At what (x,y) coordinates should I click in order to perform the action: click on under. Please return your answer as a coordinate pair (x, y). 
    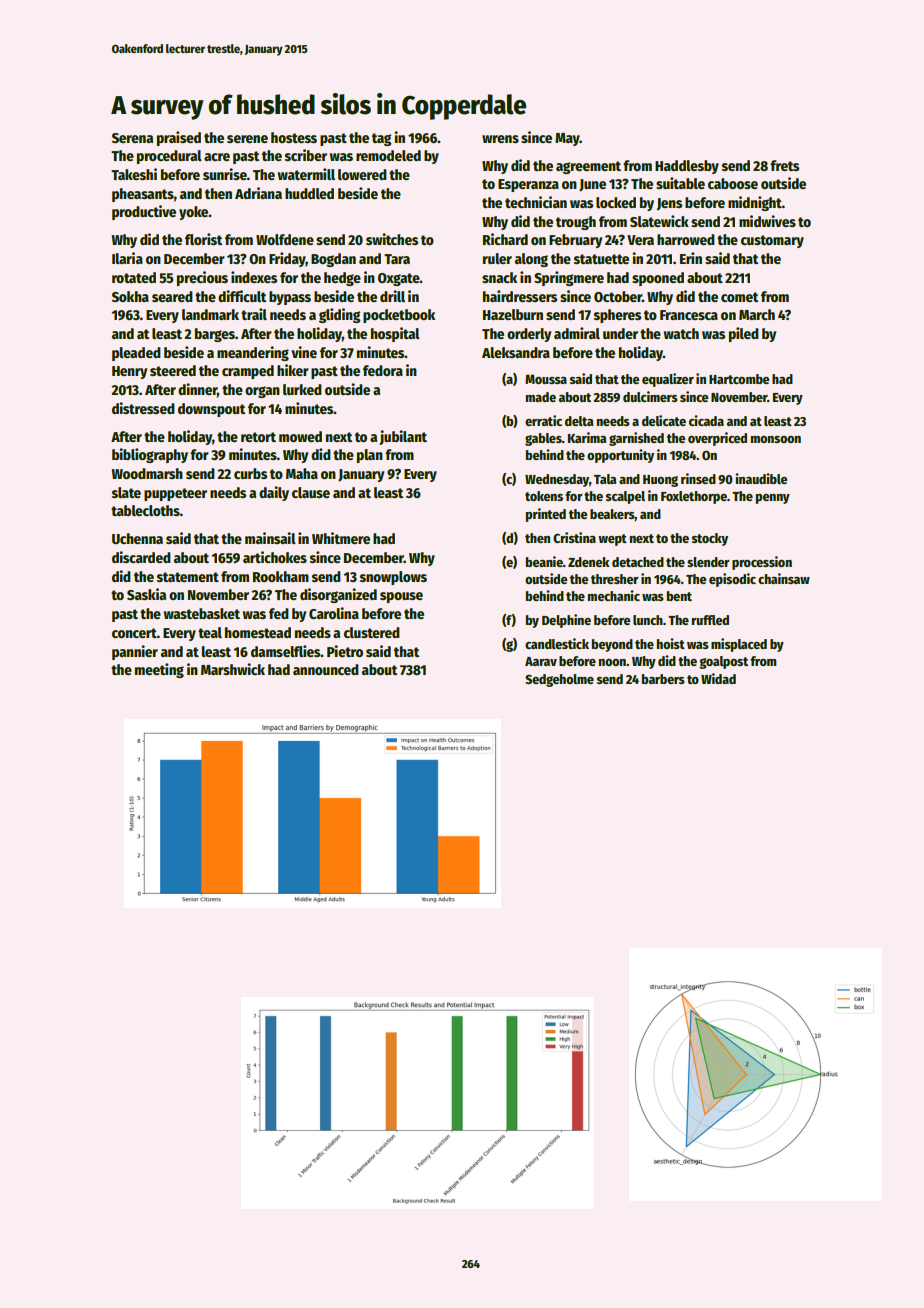
    Looking at the image, I should click on (620, 333).
